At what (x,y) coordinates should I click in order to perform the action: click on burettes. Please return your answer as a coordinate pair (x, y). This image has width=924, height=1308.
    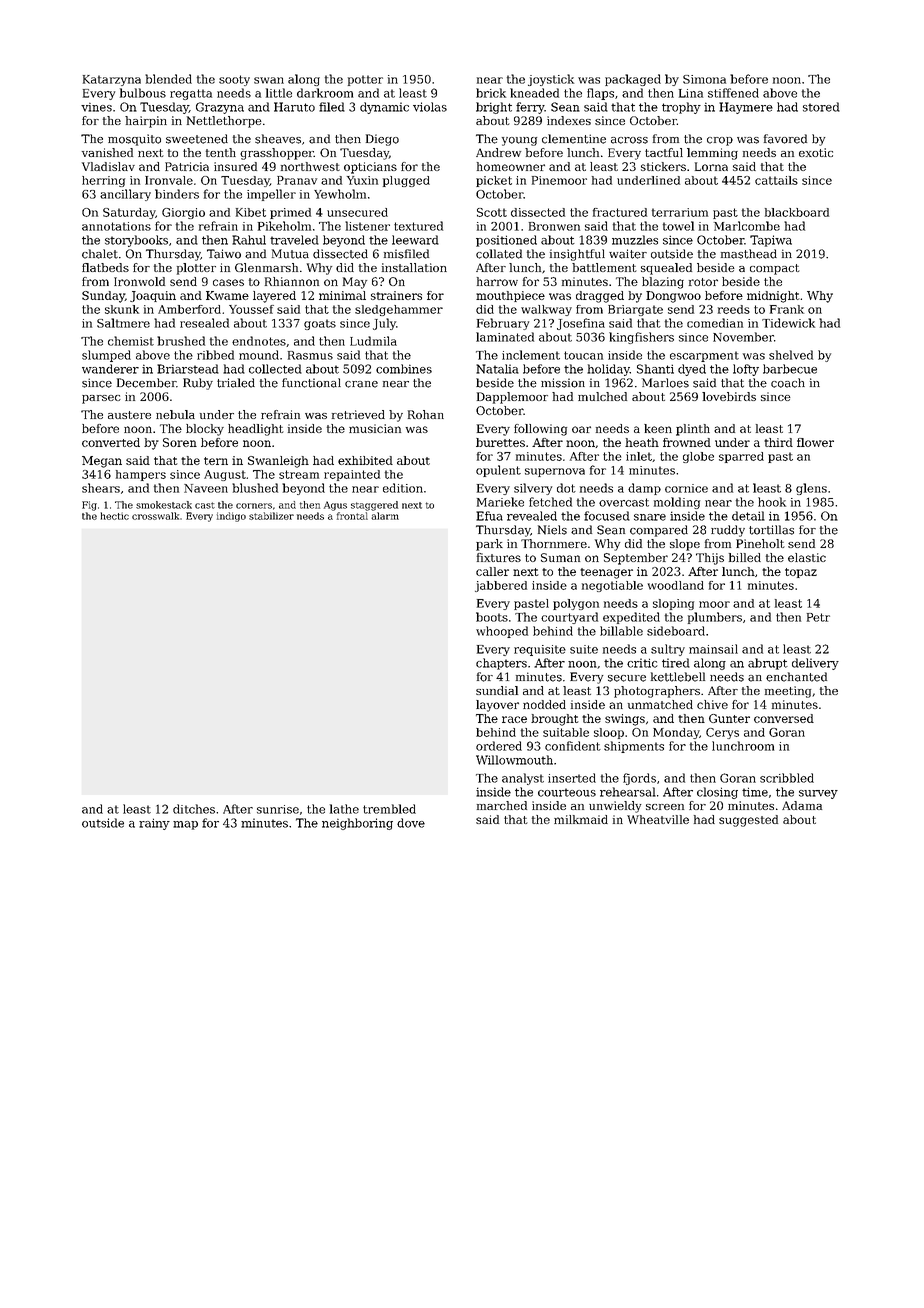
    Looking at the image, I should click on (500, 442).
